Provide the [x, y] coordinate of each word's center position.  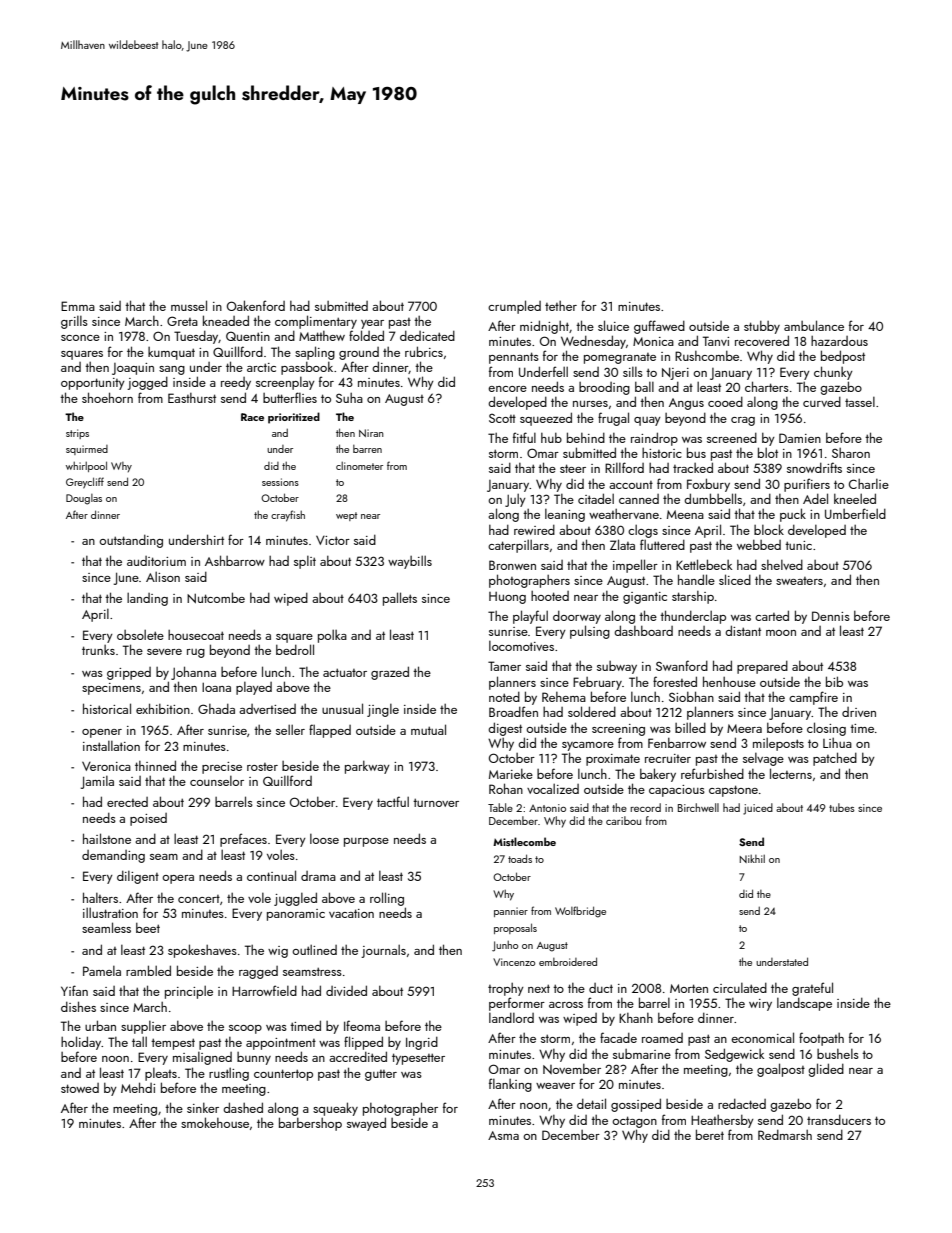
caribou [623, 820]
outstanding [131, 541]
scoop [245, 1029]
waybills [410, 562]
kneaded [226, 320]
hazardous [839, 341]
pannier [511, 912]
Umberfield [855, 513]
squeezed [546, 419]
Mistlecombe [524, 841]
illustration [110, 912]
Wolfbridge [580, 912]
